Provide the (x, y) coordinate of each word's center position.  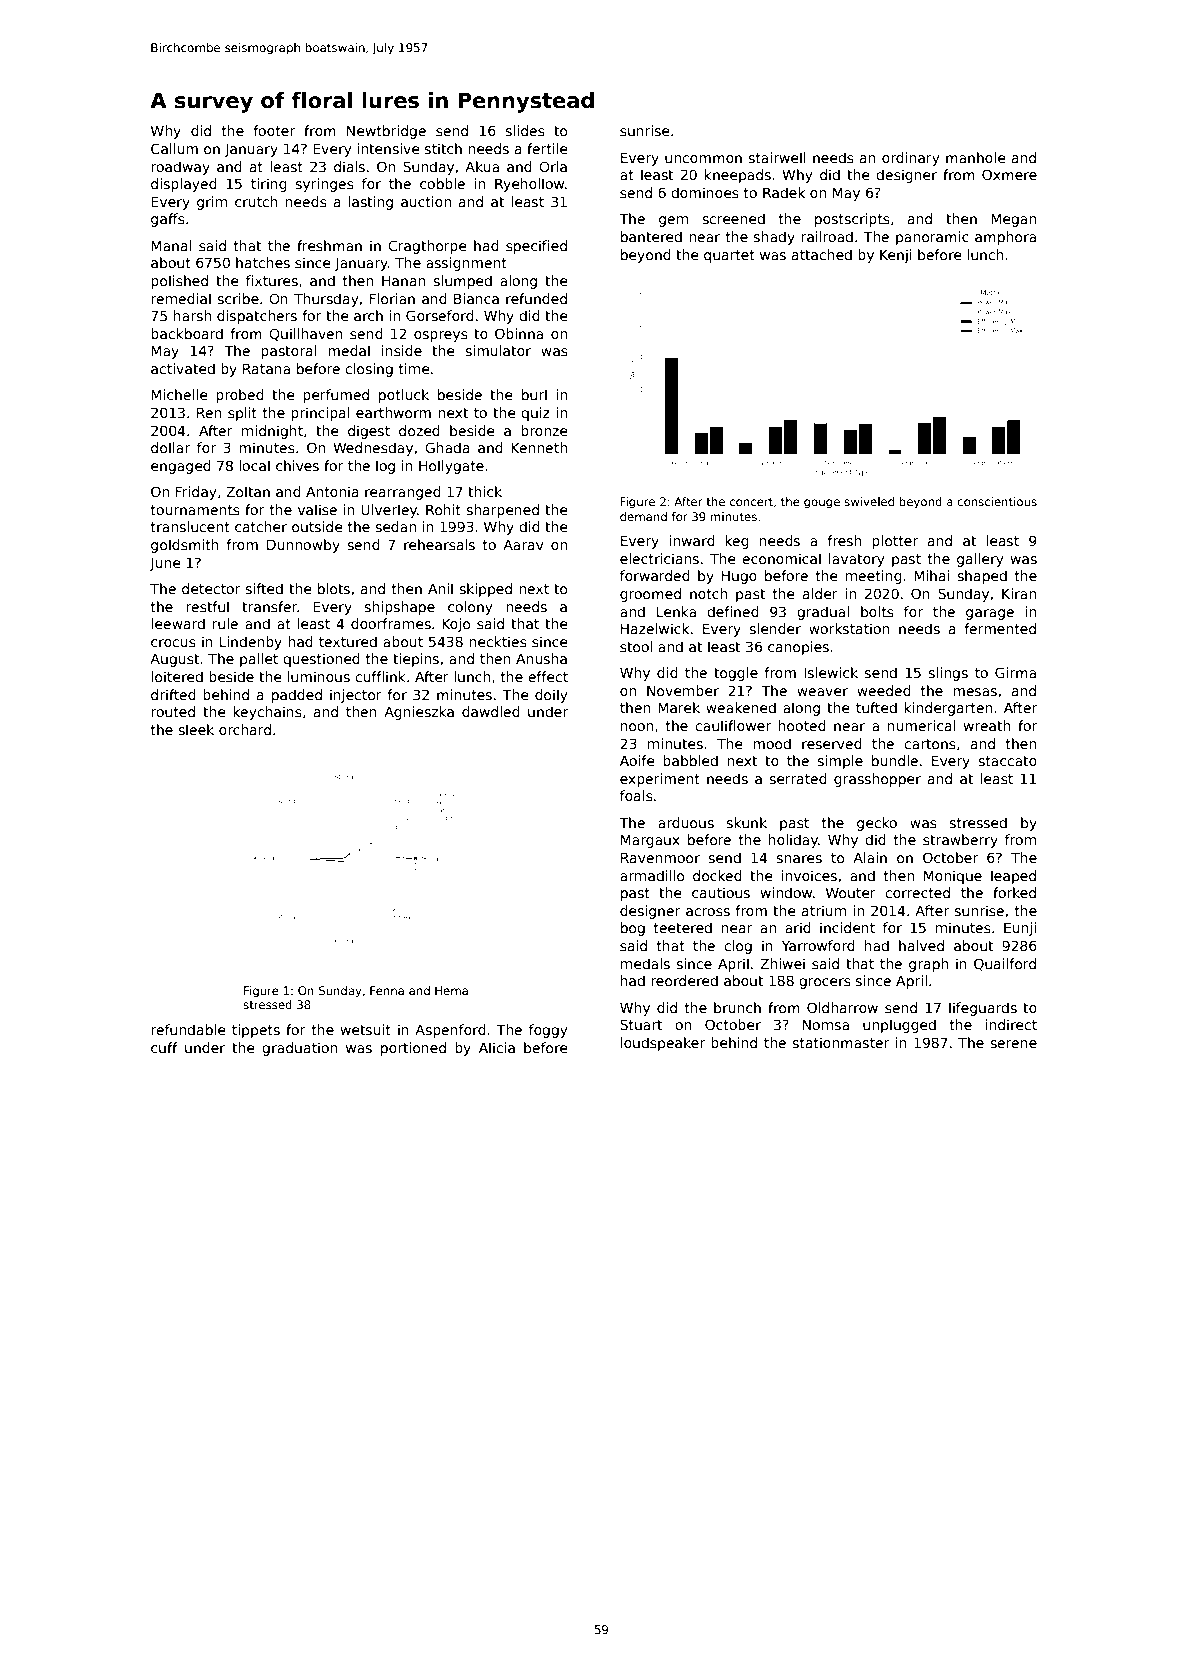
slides (525, 130)
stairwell (777, 157)
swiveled (869, 501)
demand (643, 516)
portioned (413, 1049)
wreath (987, 725)
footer (274, 130)
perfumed (336, 396)
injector (356, 696)
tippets (256, 1031)
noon (637, 727)
